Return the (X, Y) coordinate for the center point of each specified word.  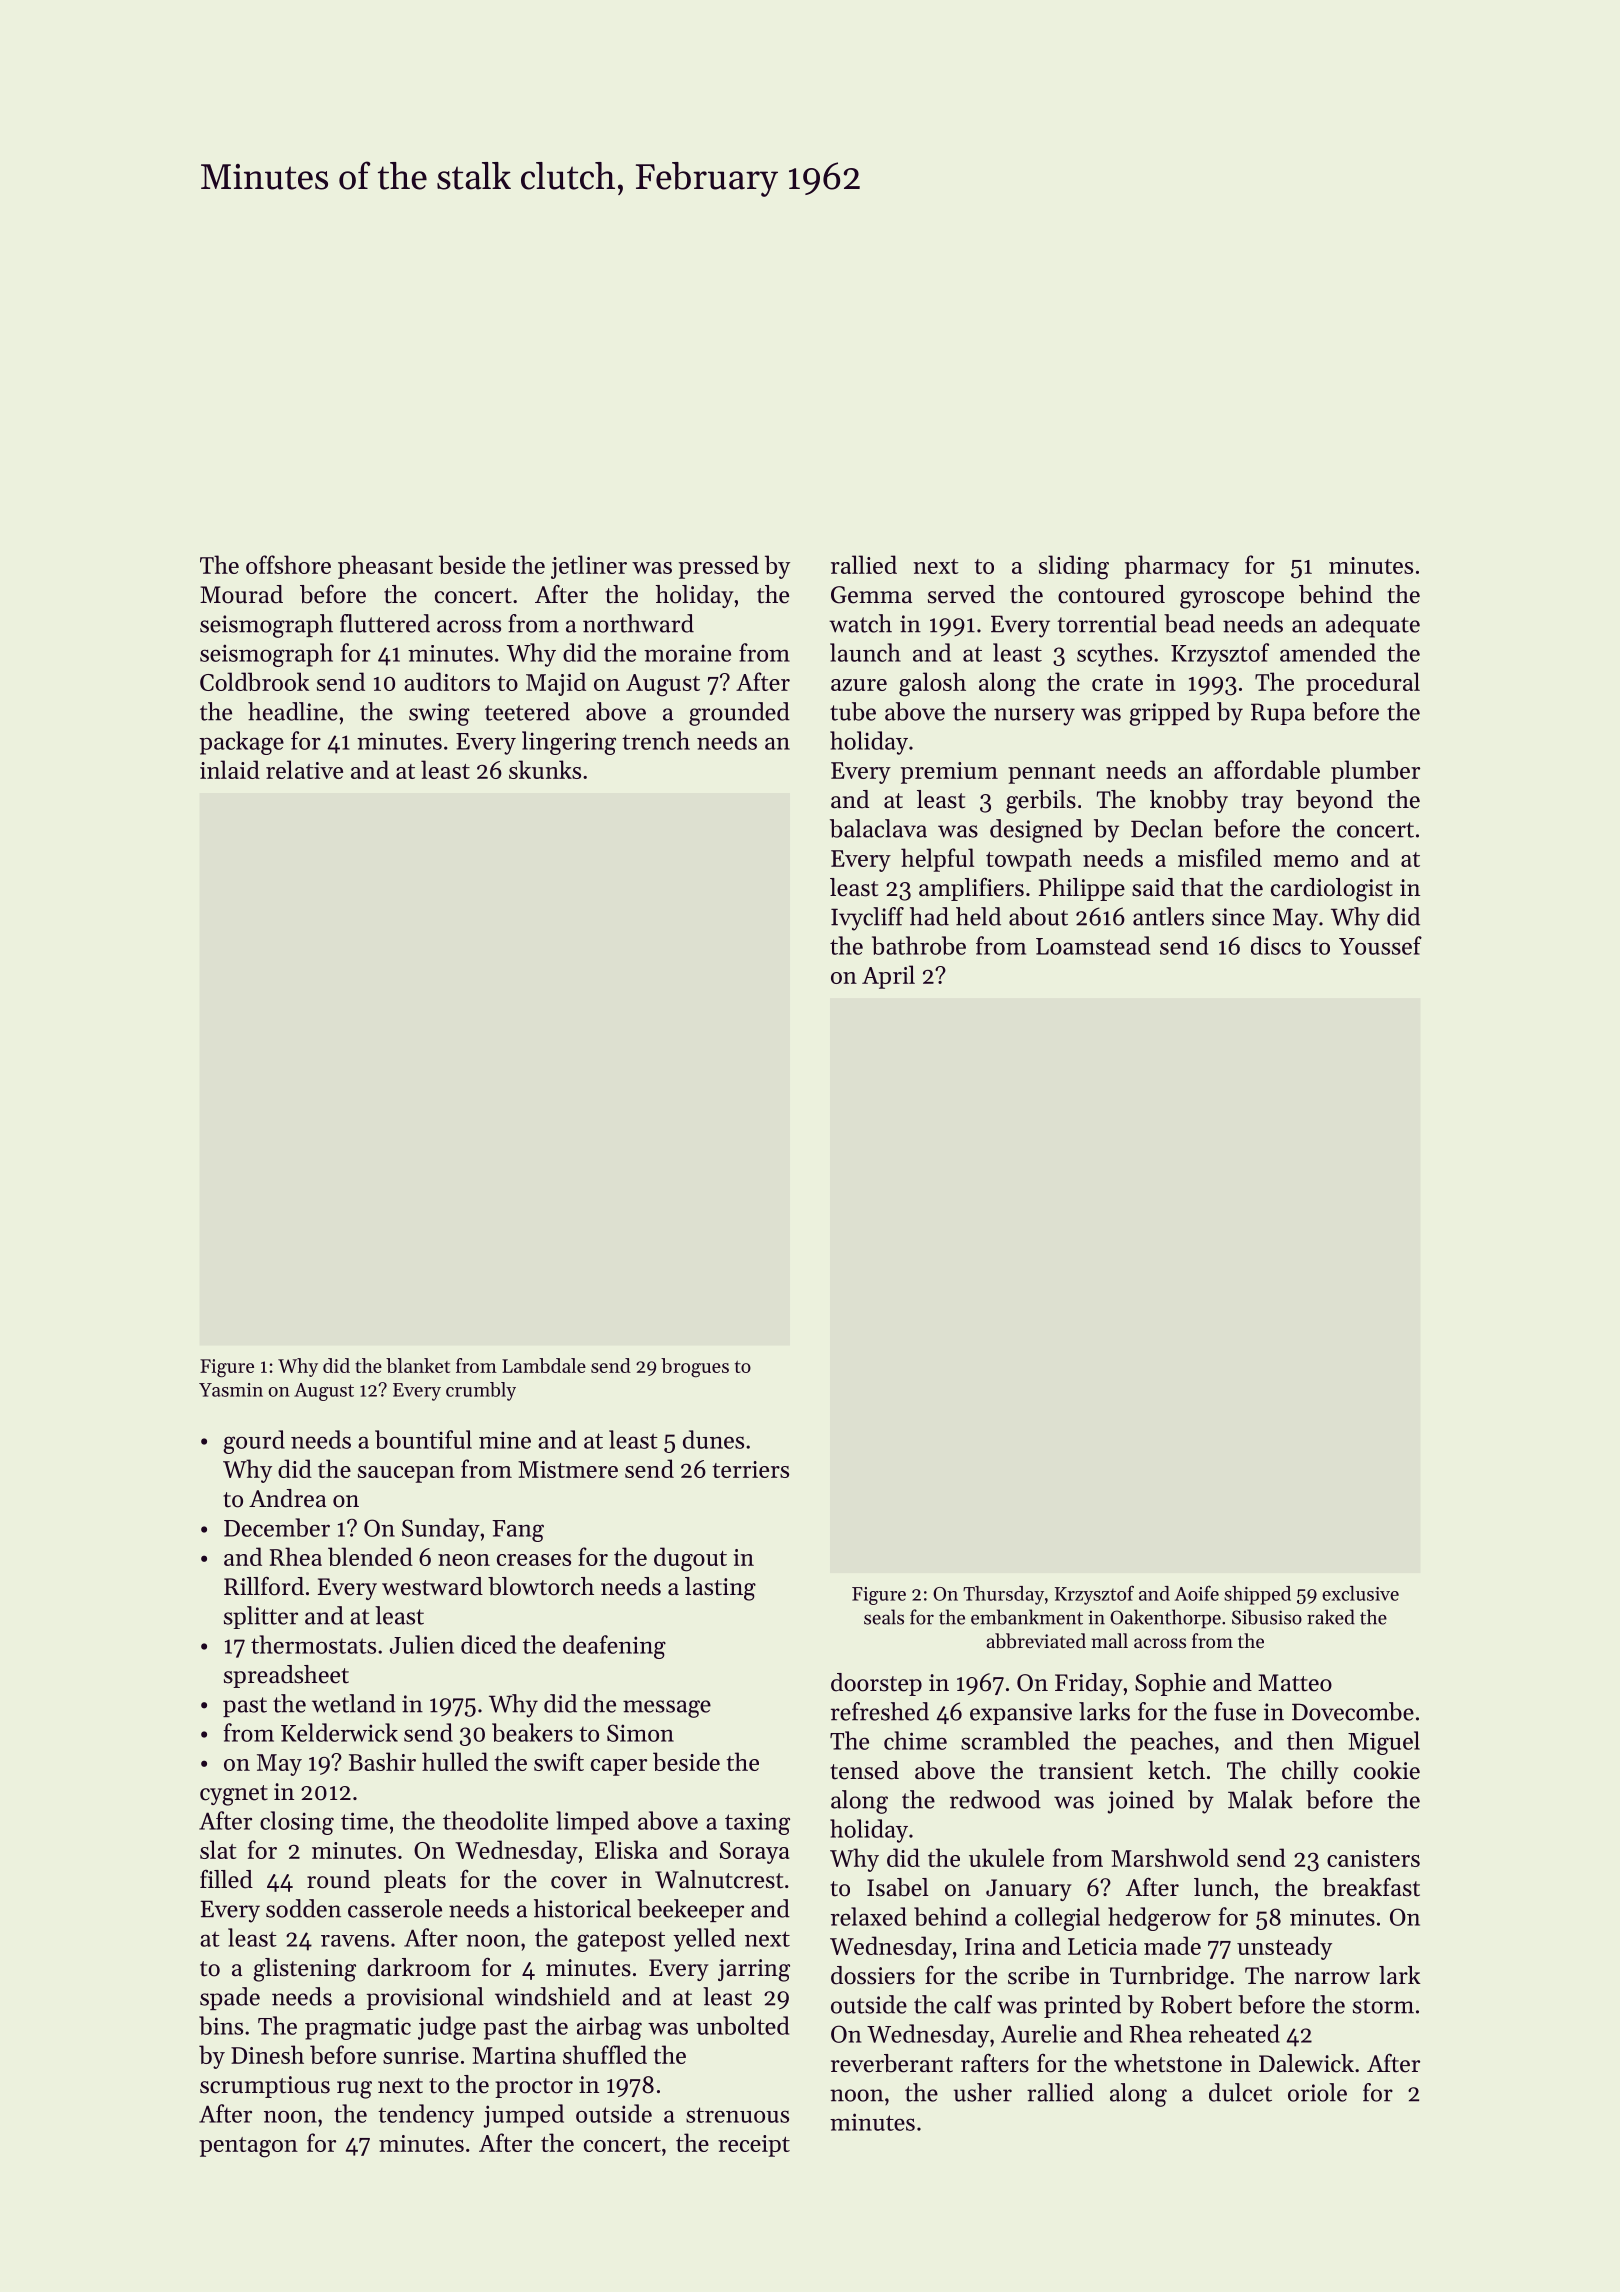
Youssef (1380, 945)
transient (1086, 1771)
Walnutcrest (719, 1879)
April (888, 977)
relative (304, 769)
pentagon (249, 2147)
